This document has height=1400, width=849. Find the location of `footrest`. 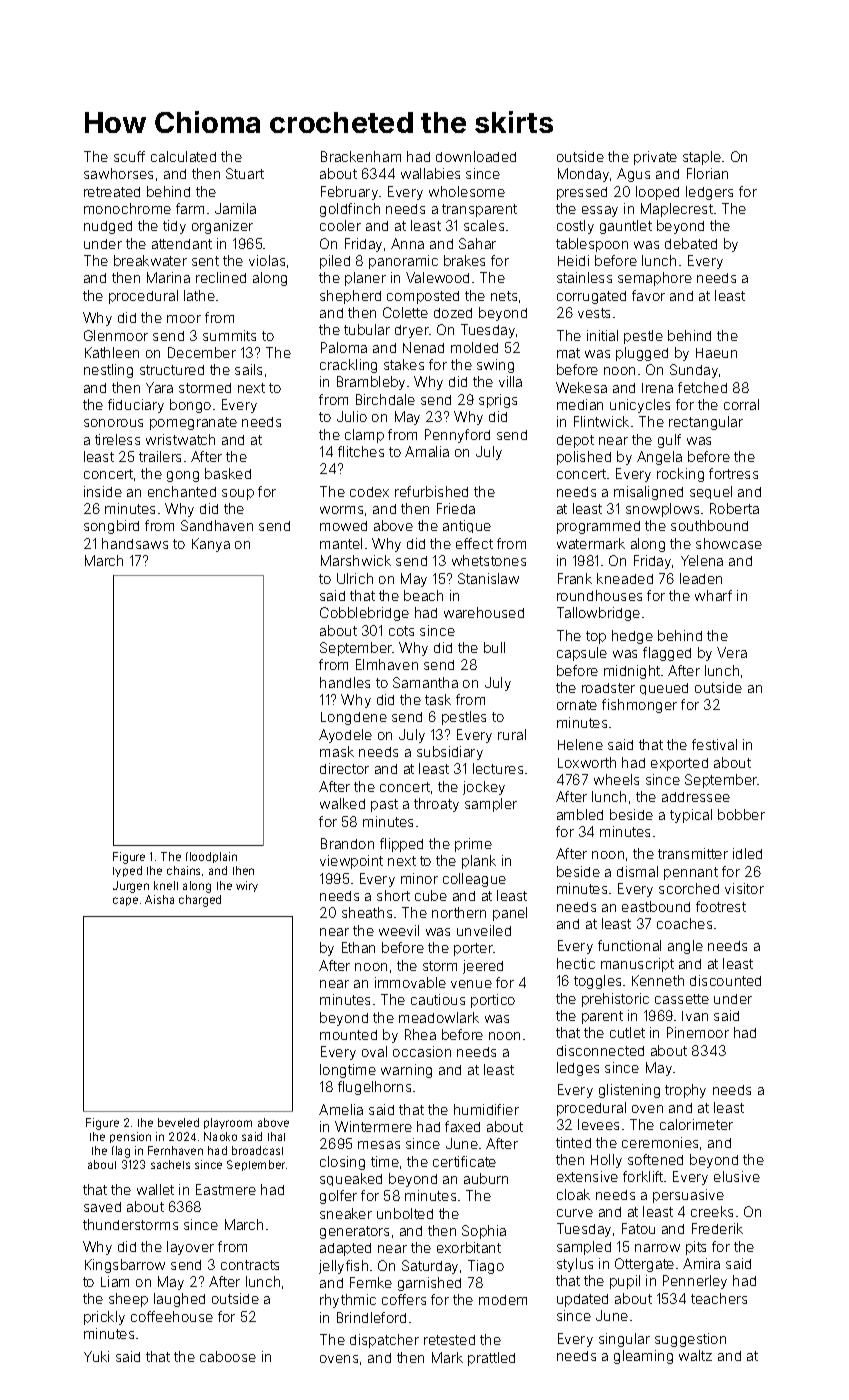

footrest is located at coordinates (721, 906).
